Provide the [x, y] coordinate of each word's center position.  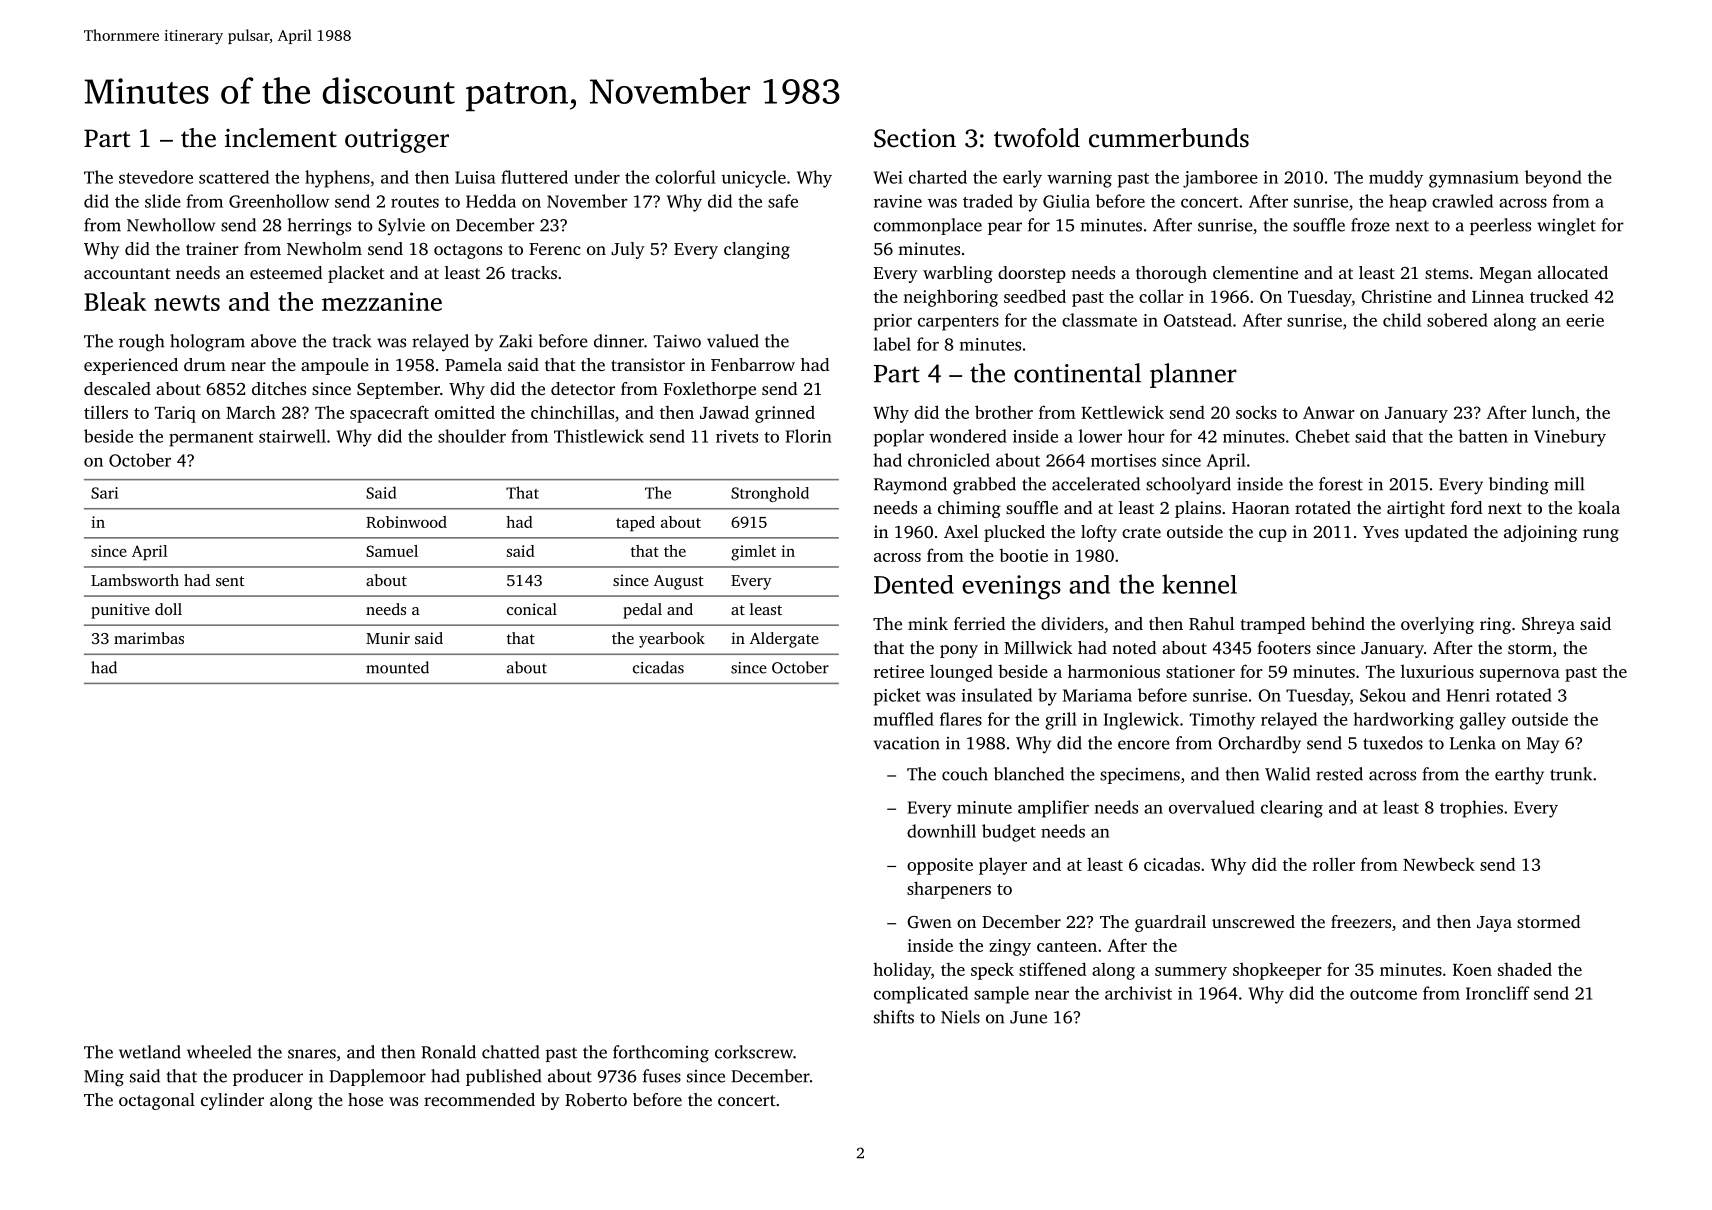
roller [1334, 864]
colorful [685, 177]
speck [992, 971]
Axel [961, 531]
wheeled [219, 1052]
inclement [281, 138]
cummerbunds [1169, 138]
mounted [397, 667]
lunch [1553, 412]
